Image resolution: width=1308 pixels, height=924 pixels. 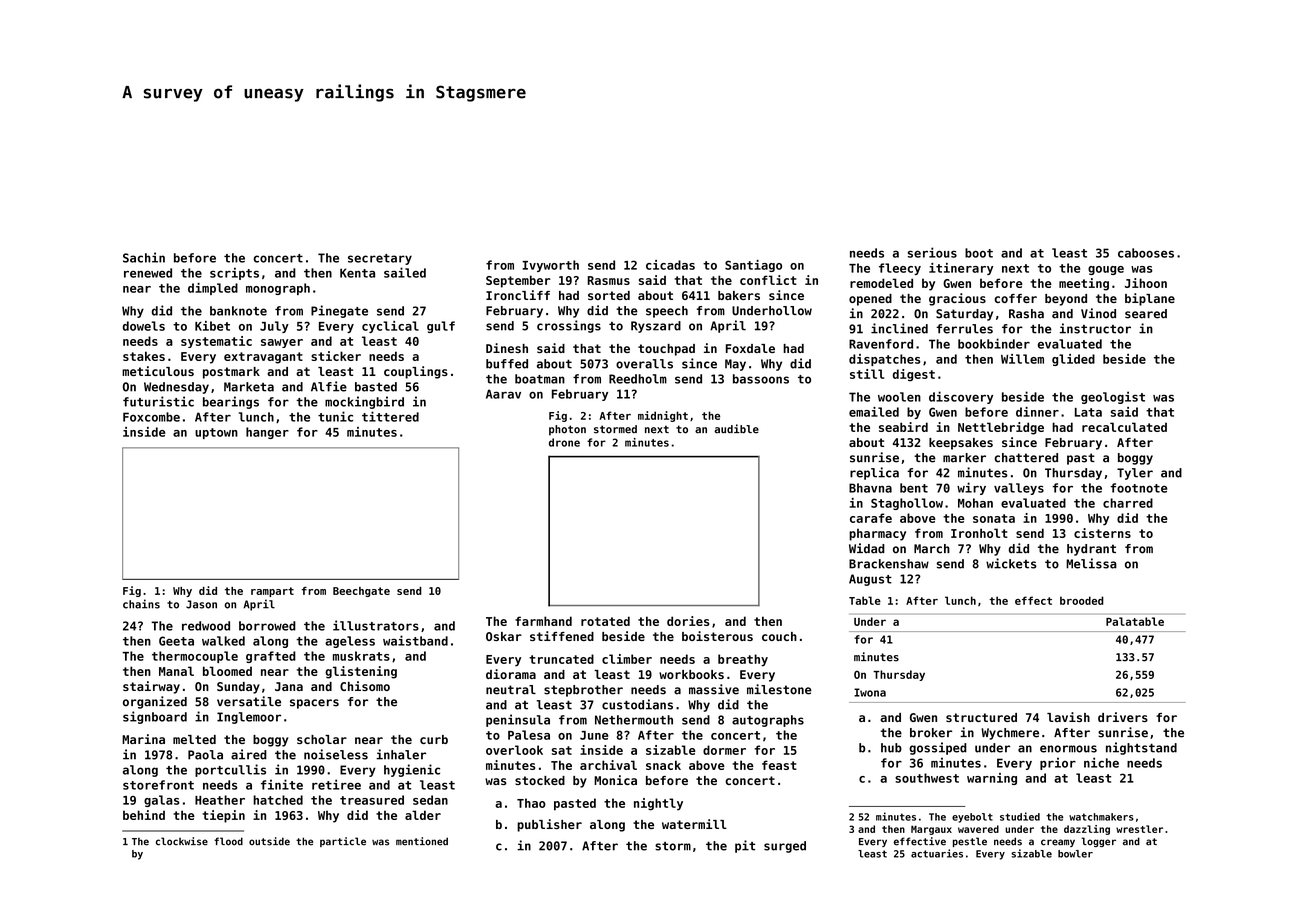 I want to click on Bhavna, so click(x=870, y=488).
